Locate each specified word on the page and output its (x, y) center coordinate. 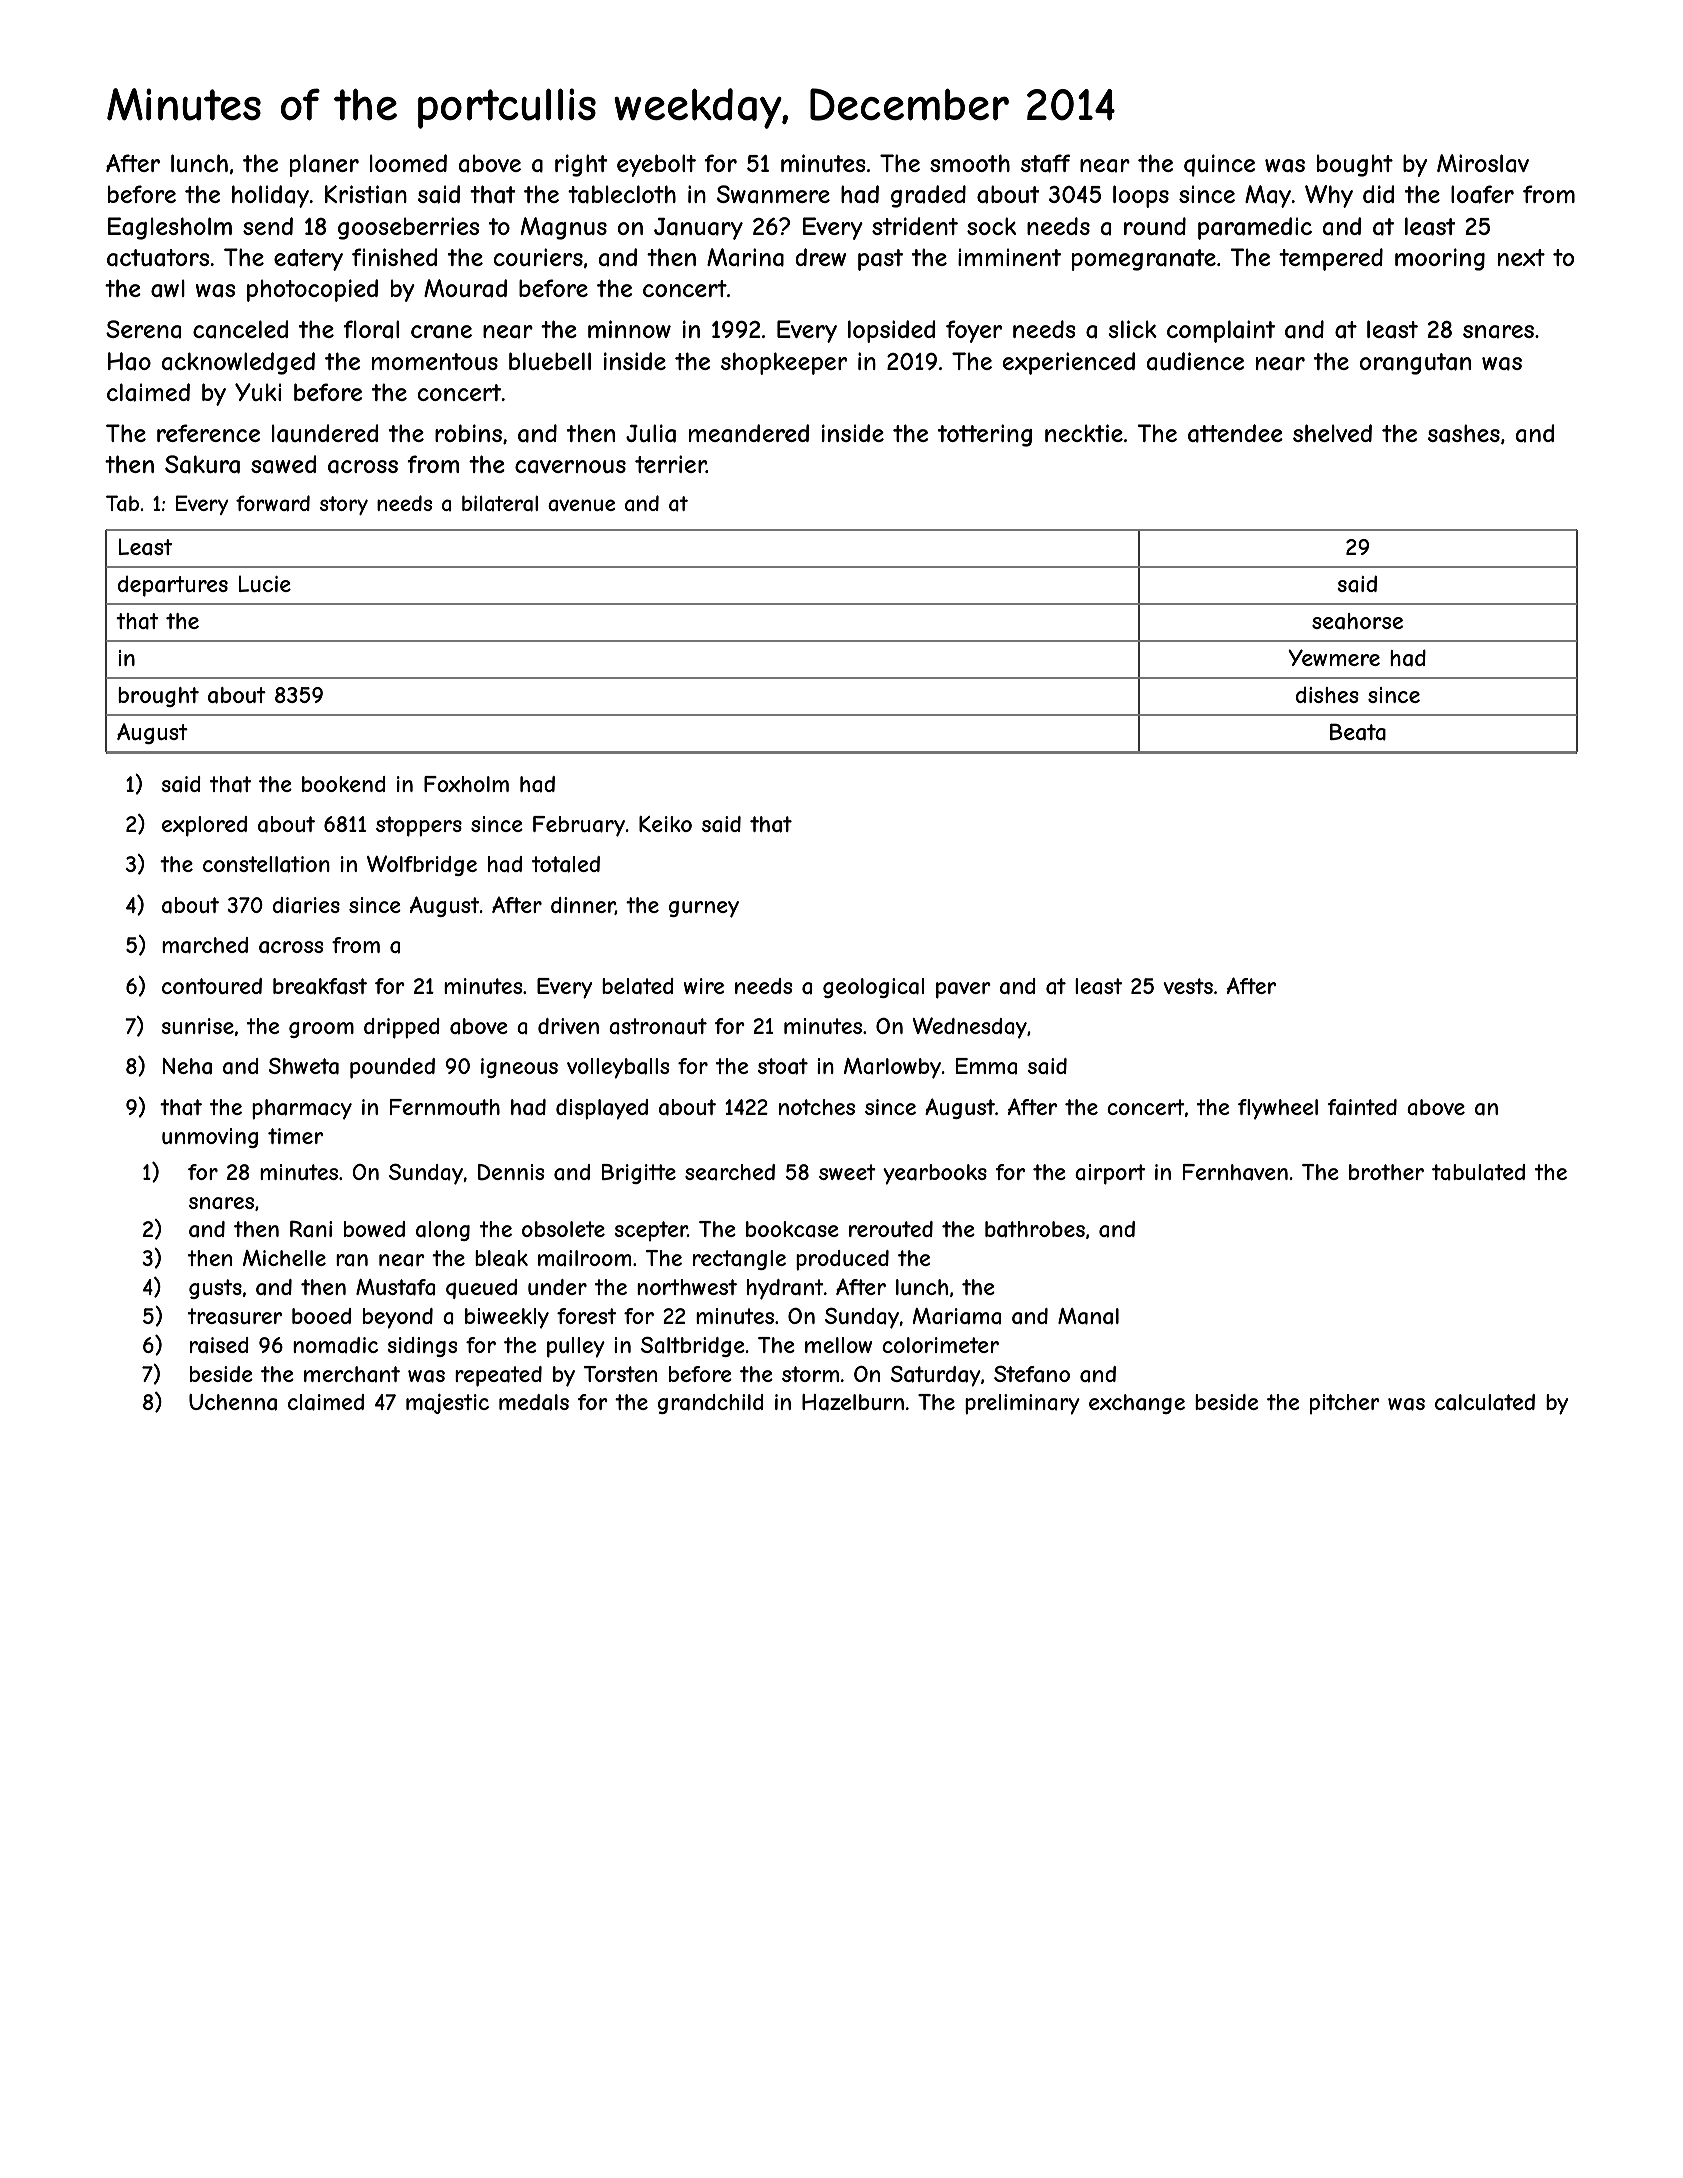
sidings (422, 1347)
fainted (1362, 1107)
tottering (985, 435)
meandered (749, 433)
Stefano (1032, 1374)
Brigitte (639, 1174)
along (443, 1231)
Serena (143, 329)
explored (204, 826)
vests (1188, 986)
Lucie (265, 584)
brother (1386, 1172)
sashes (1464, 433)
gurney (704, 909)
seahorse (1357, 621)
